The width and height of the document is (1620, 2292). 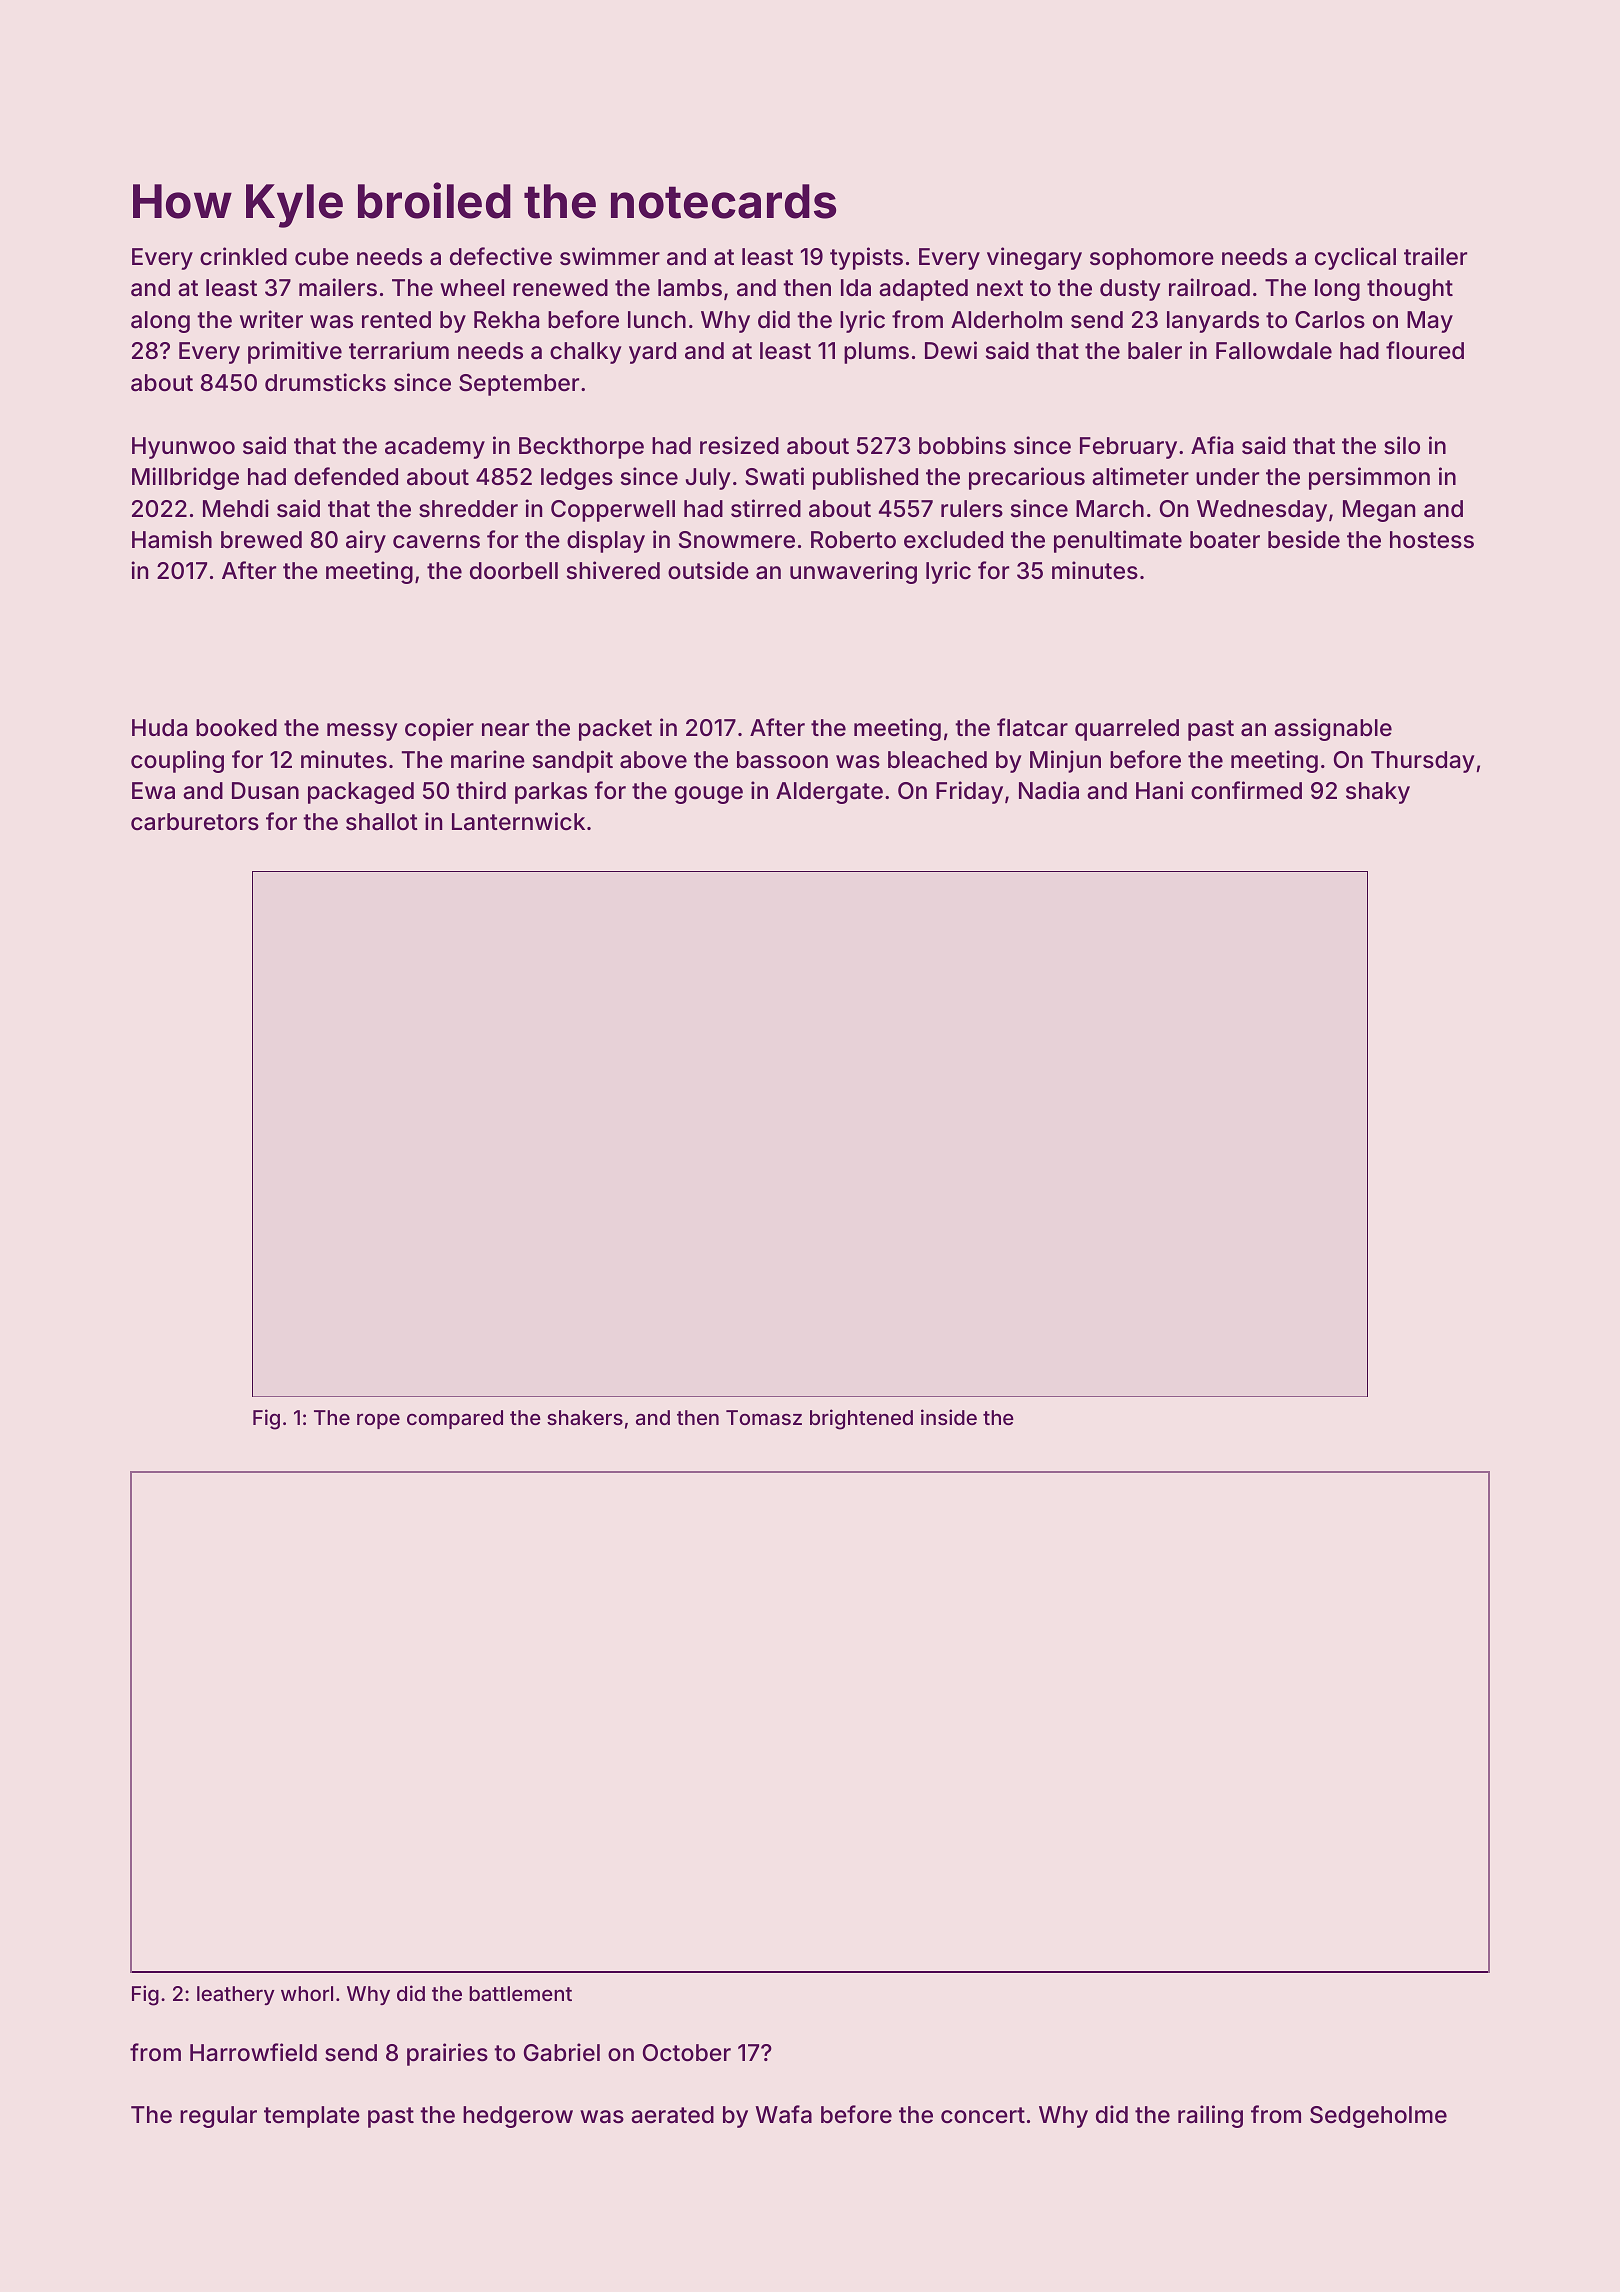 What do you see at coordinates (1159, 790) in the document?
I see `Hani` at bounding box center [1159, 790].
